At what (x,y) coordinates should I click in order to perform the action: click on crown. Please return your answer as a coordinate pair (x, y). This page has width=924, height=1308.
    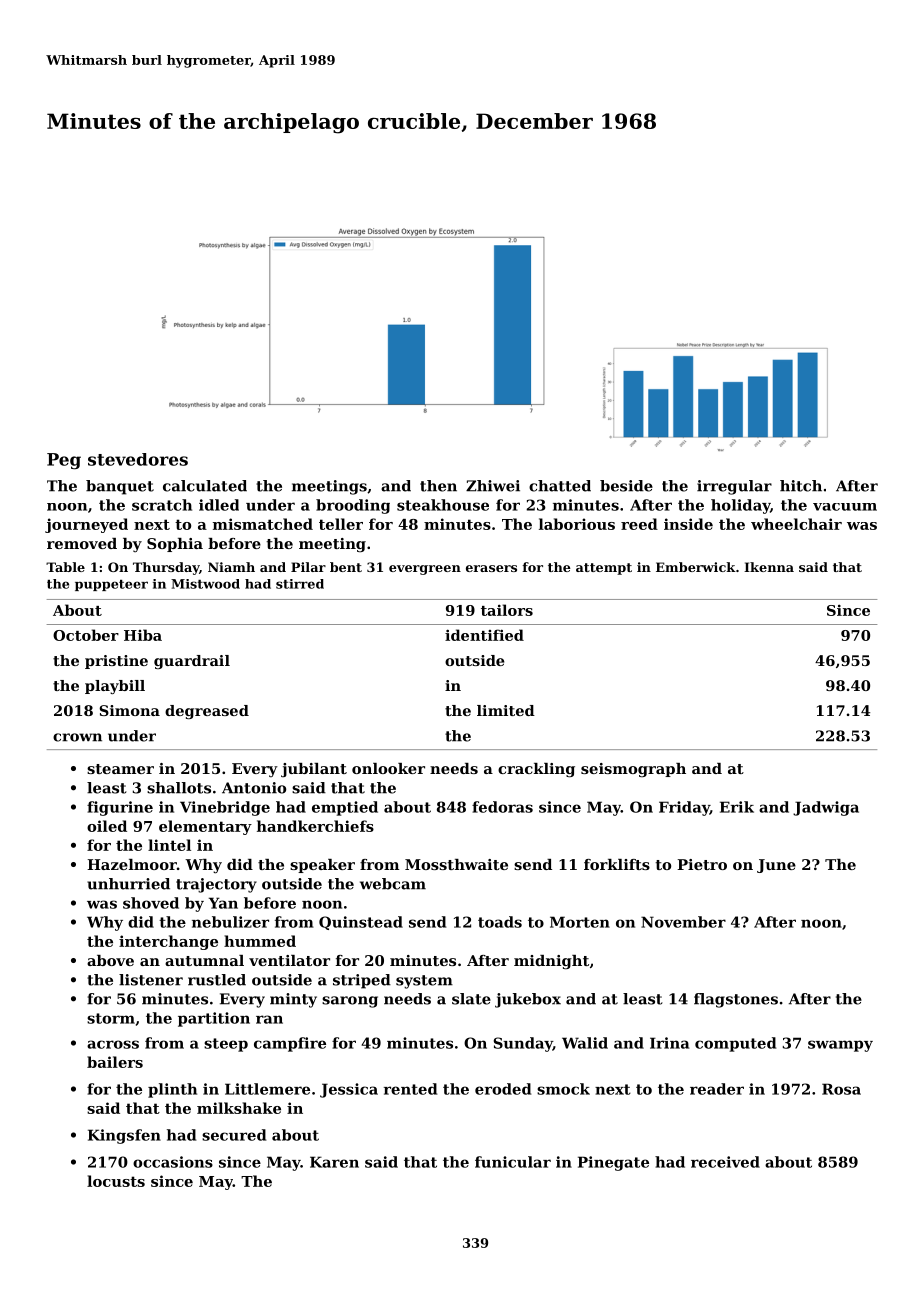
    Looking at the image, I should click on (77, 737).
